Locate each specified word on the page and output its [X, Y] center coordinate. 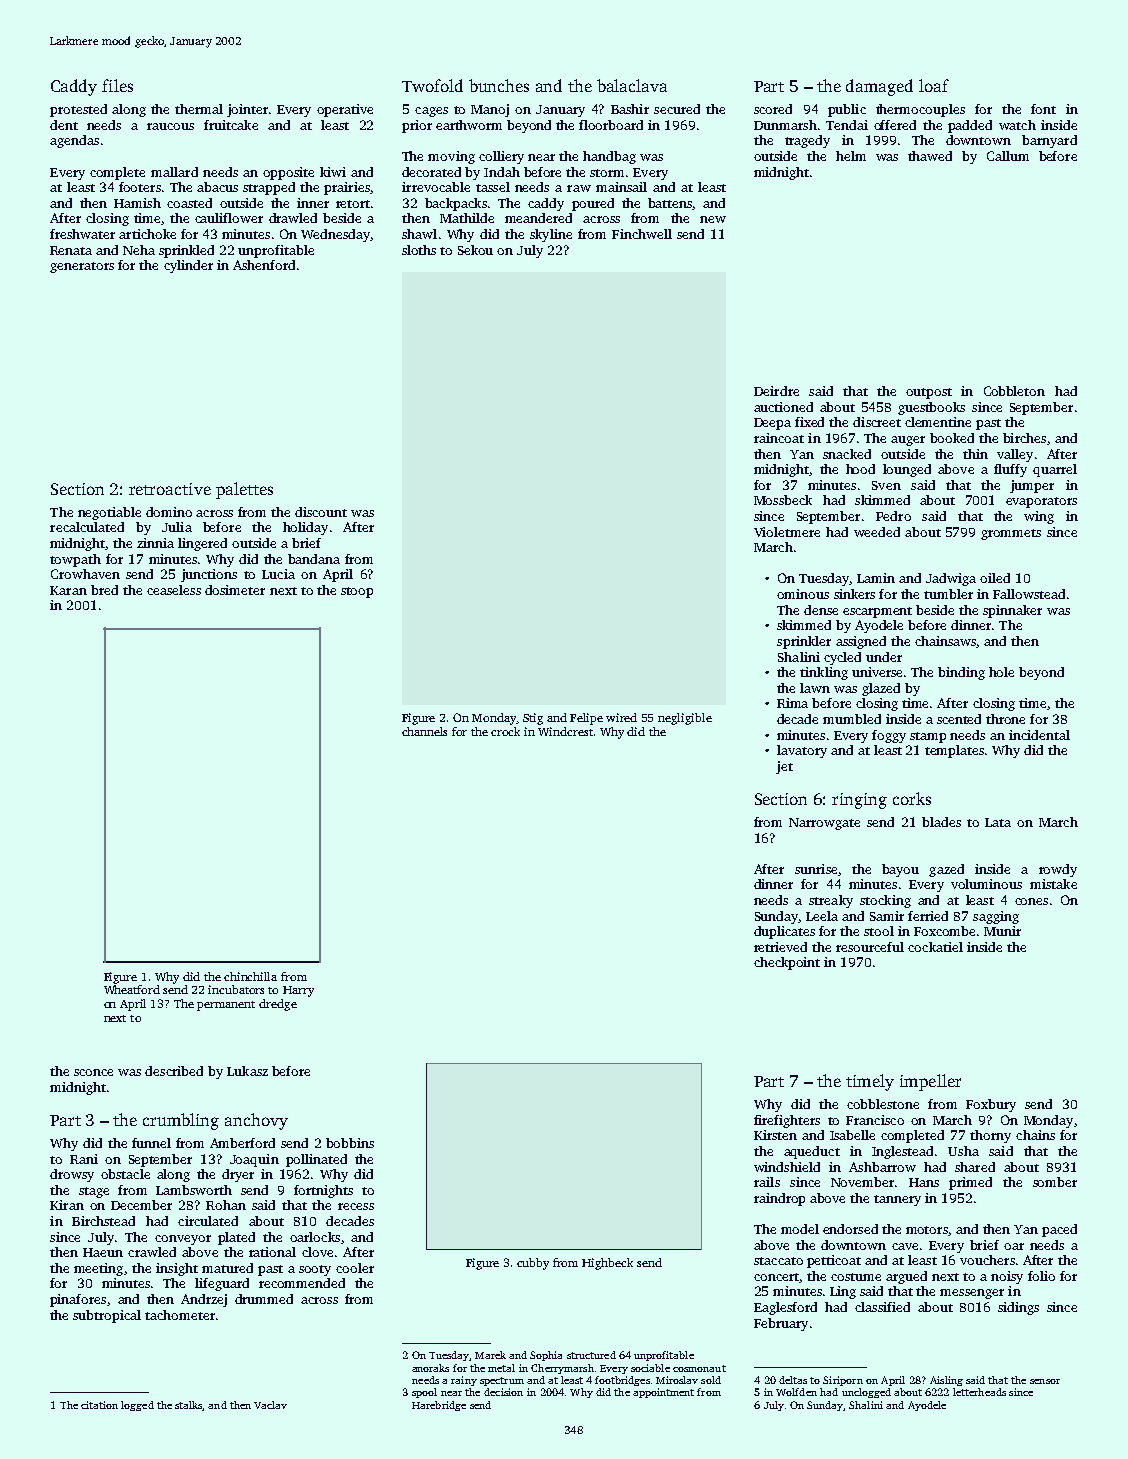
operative [345, 110]
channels [424, 731]
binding [961, 673]
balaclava [632, 85]
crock [505, 731]
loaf [934, 85]
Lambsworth [194, 1190]
